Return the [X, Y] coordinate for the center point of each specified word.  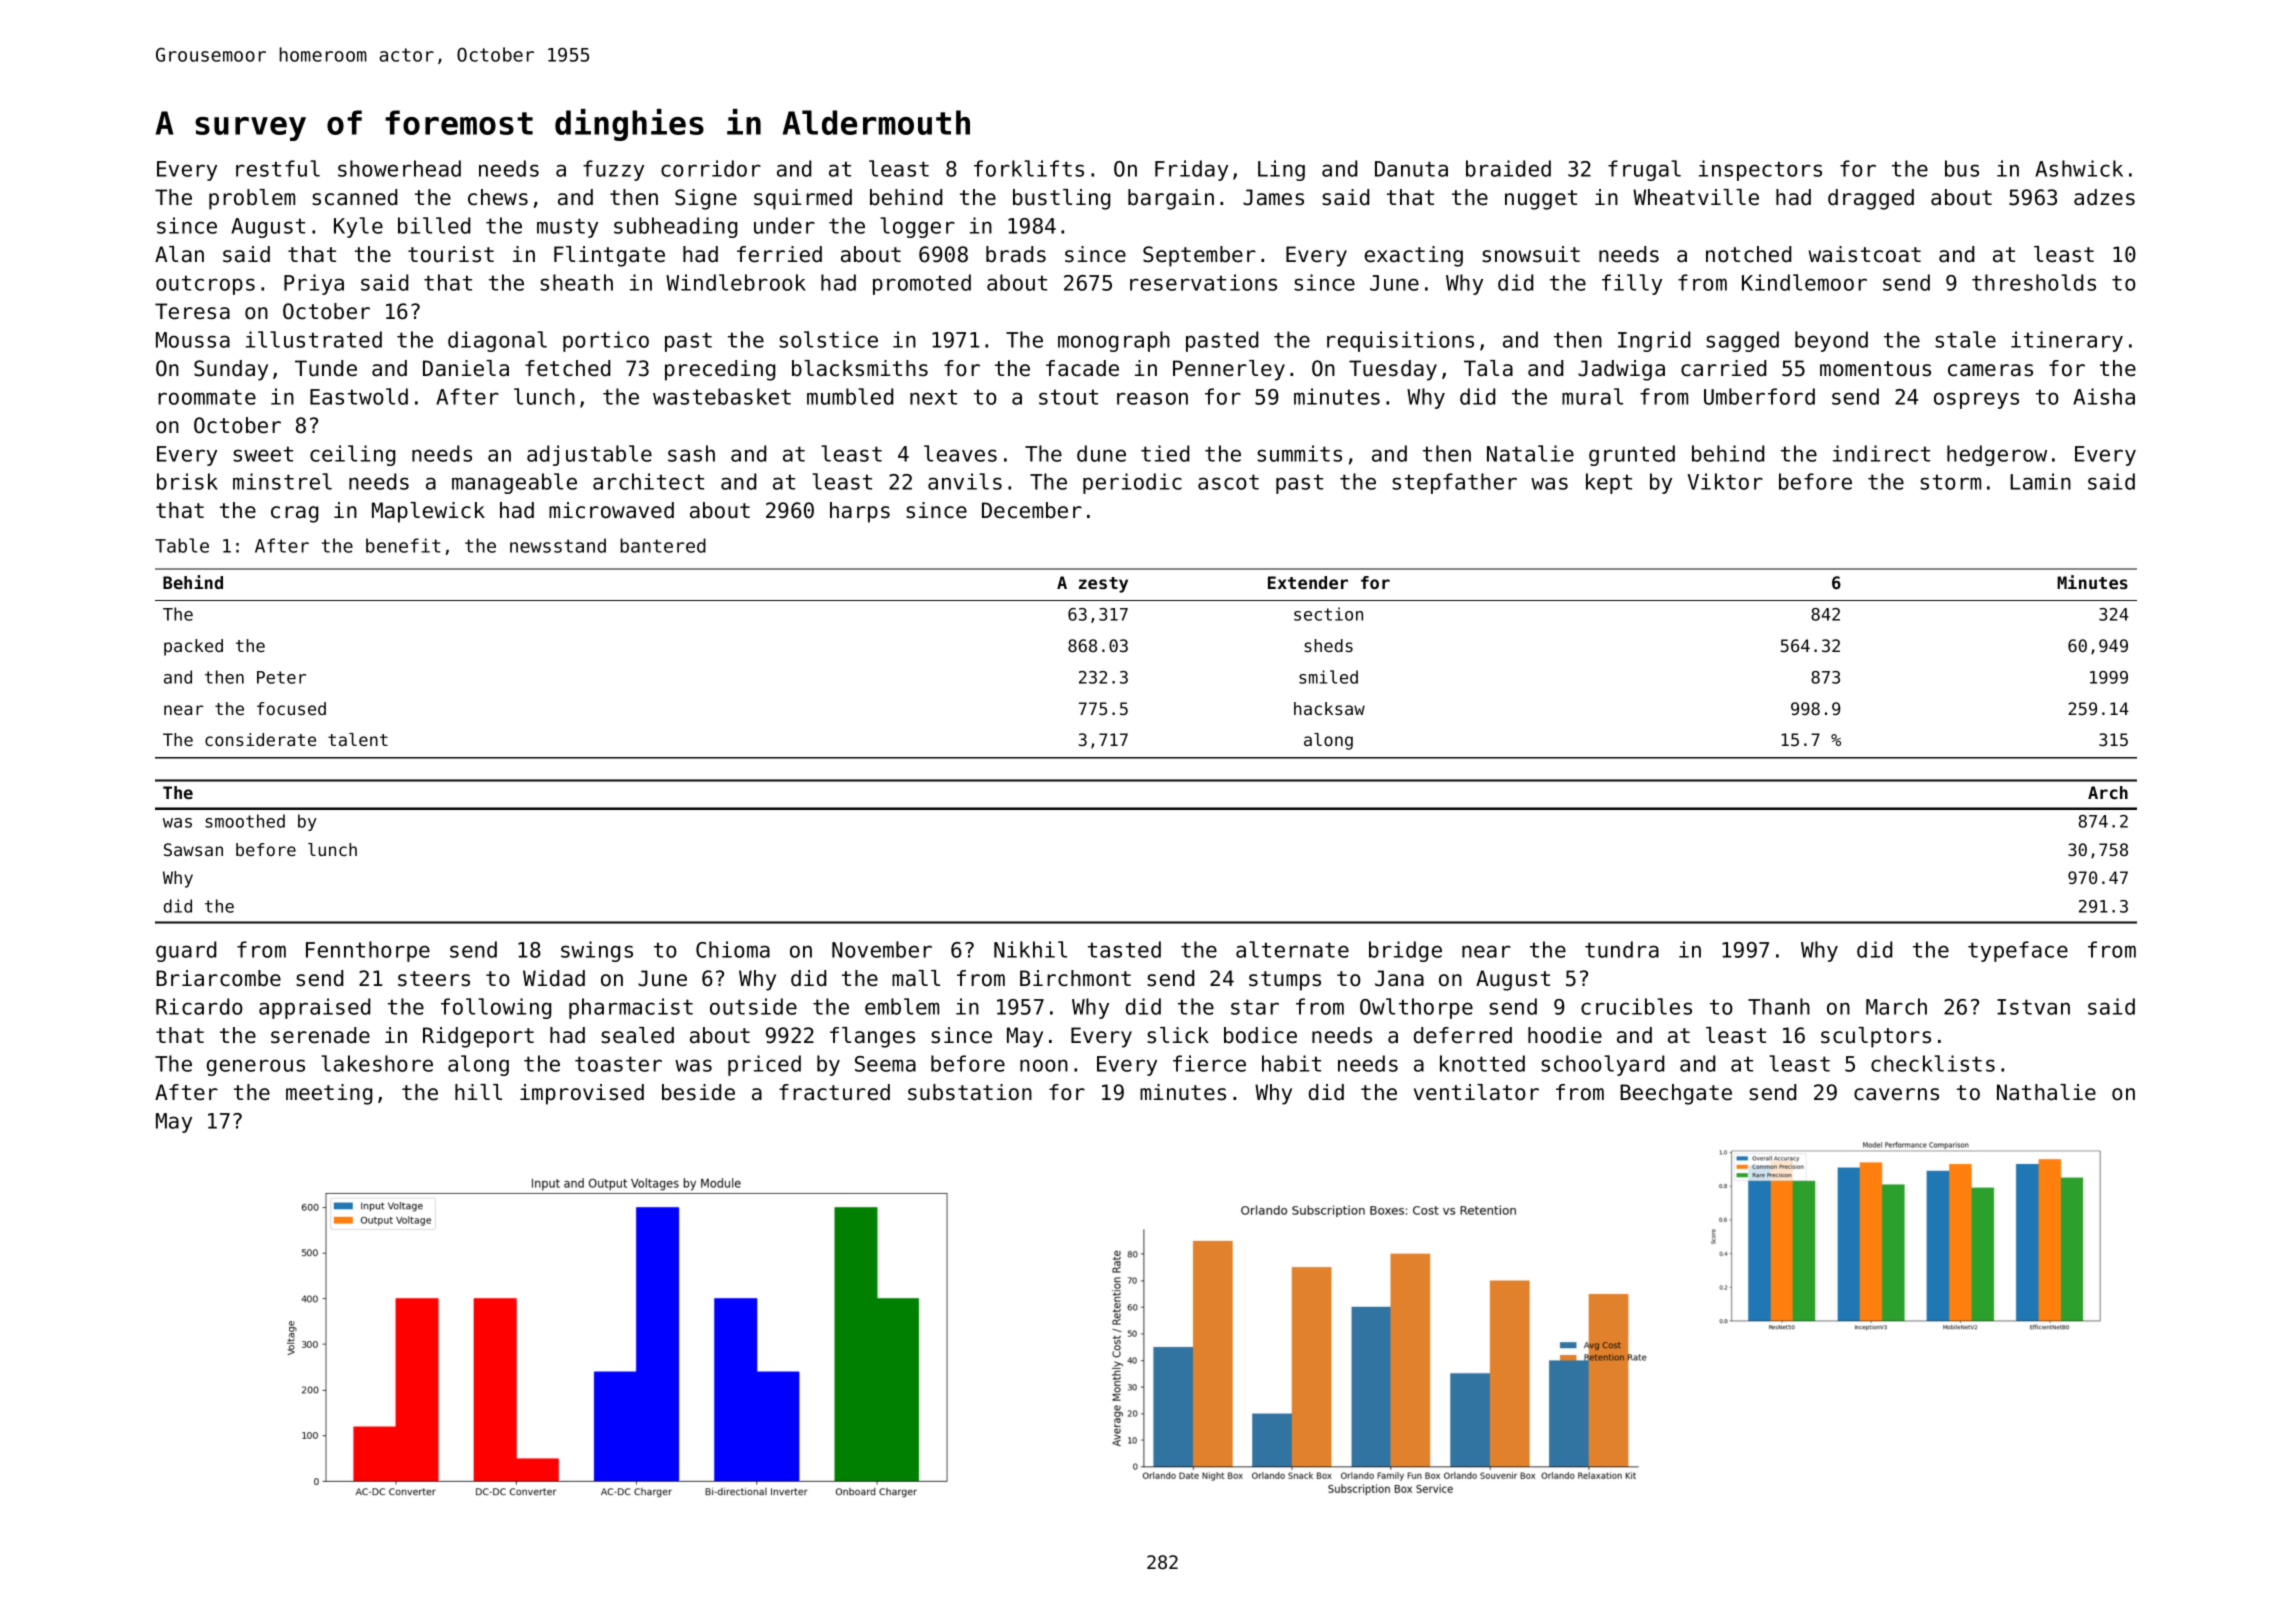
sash [691, 453]
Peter [281, 677]
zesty [1103, 585]
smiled [1328, 677]
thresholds [2034, 282]
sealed [637, 1035]
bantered [663, 545]
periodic [1132, 483]
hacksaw [1329, 708]
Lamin [2040, 481]
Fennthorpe [368, 951]
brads [1016, 254]
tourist [451, 254]
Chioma [733, 949]
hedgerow [1997, 455]
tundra [1622, 949]
